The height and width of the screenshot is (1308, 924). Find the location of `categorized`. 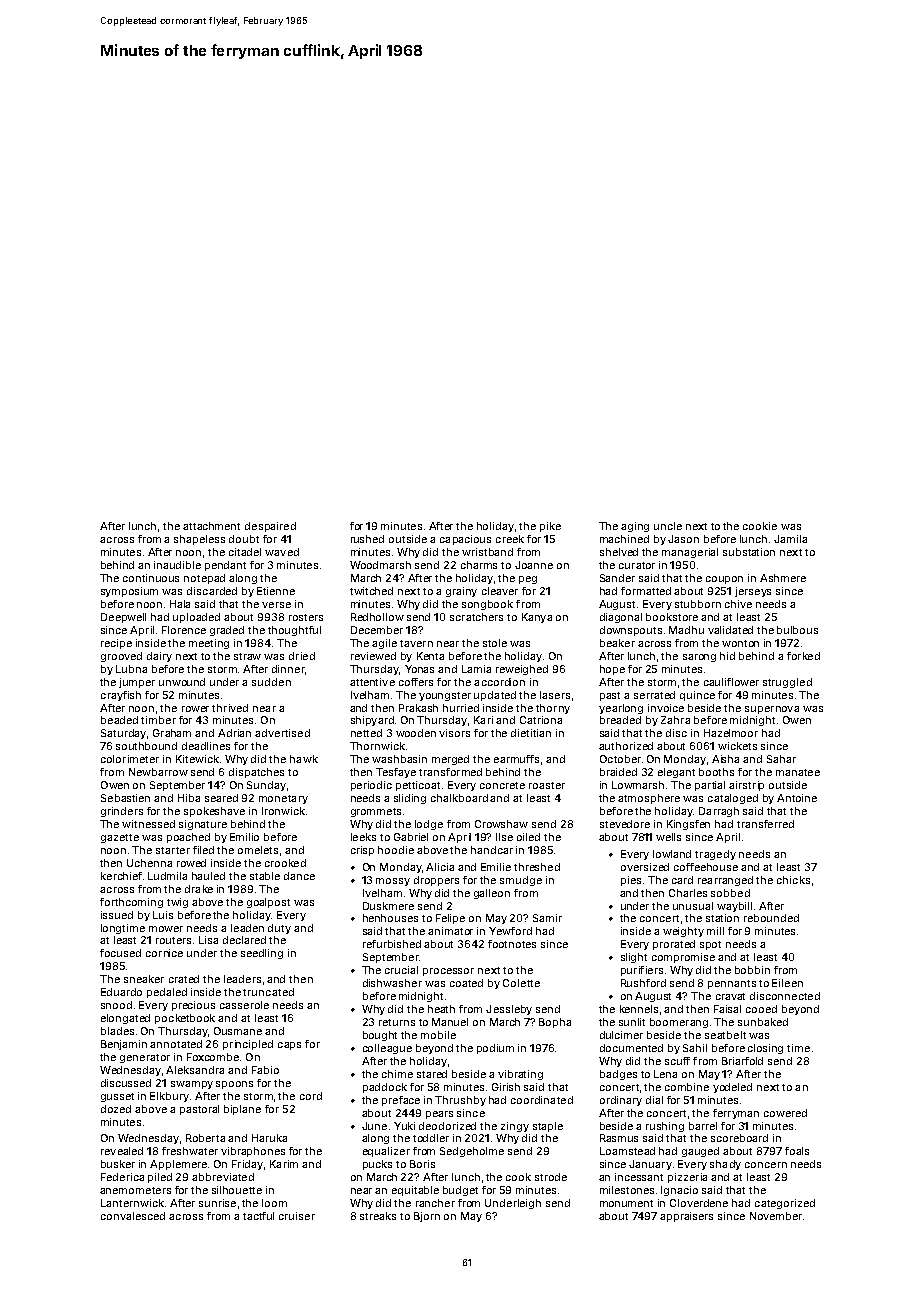

categorized is located at coordinates (785, 1204).
